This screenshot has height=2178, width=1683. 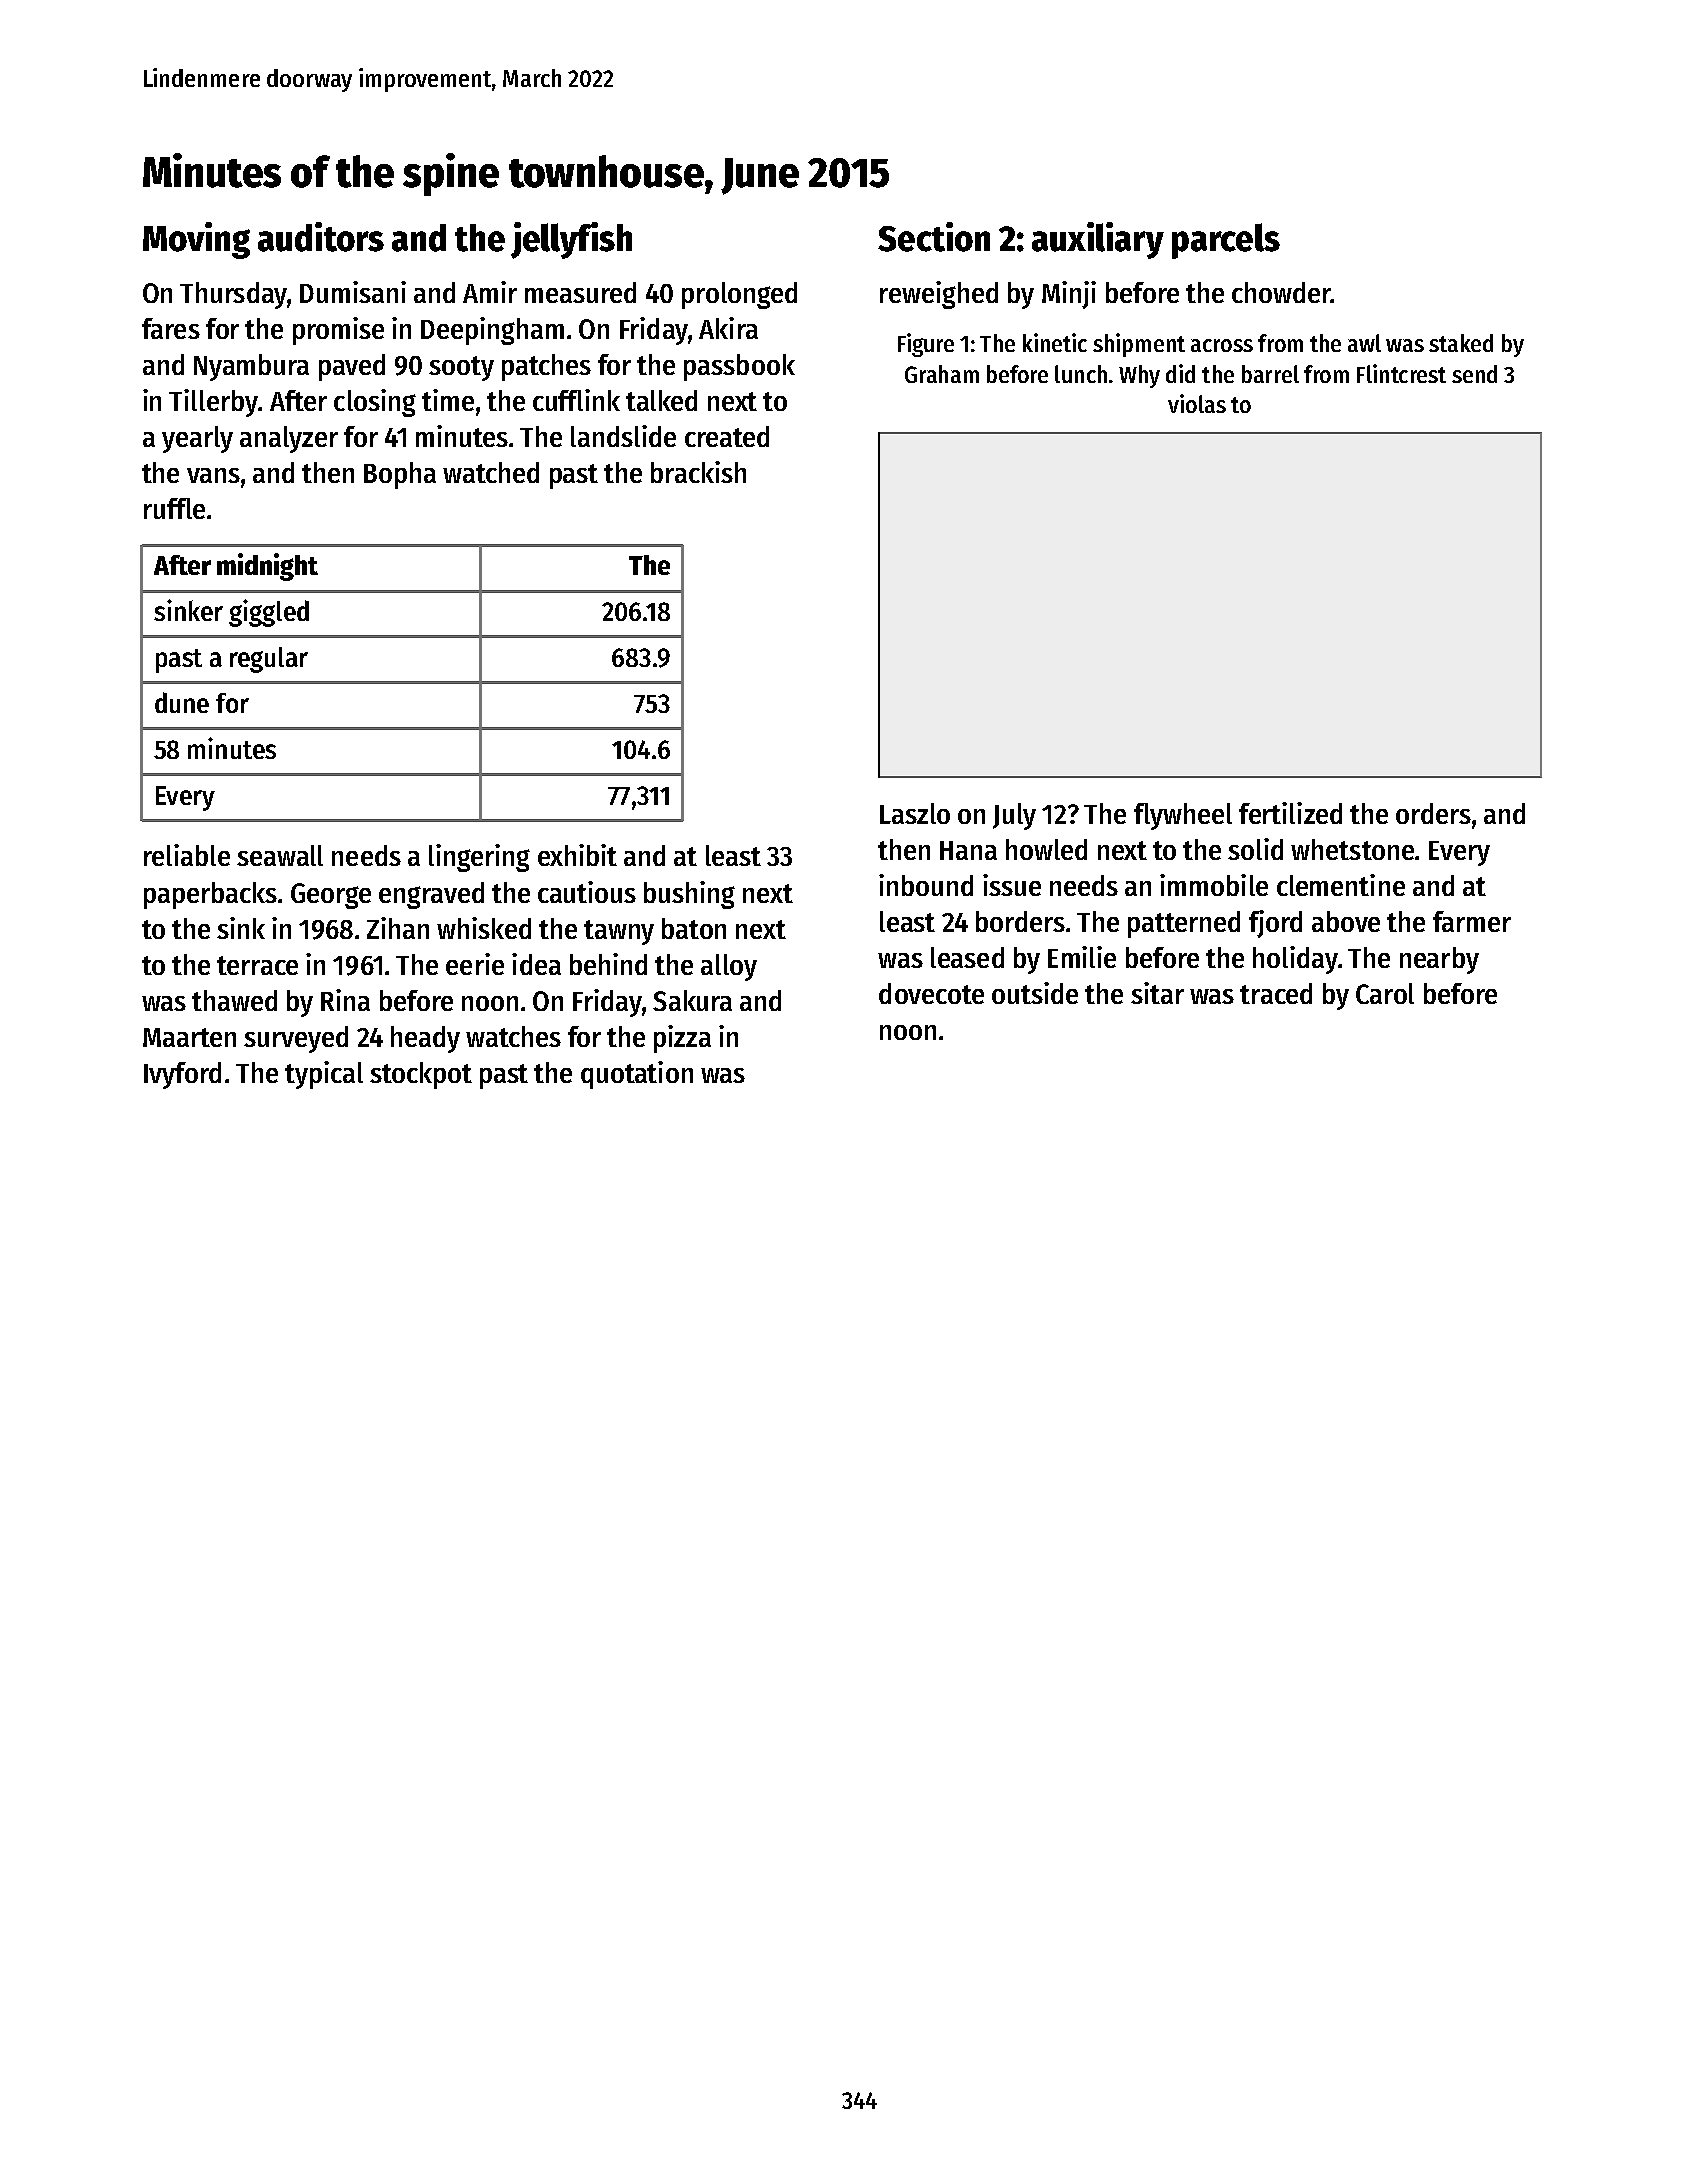 What do you see at coordinates (321, 237) in the screenshot?
I see `auditors` at bounding box center [321, 237].
